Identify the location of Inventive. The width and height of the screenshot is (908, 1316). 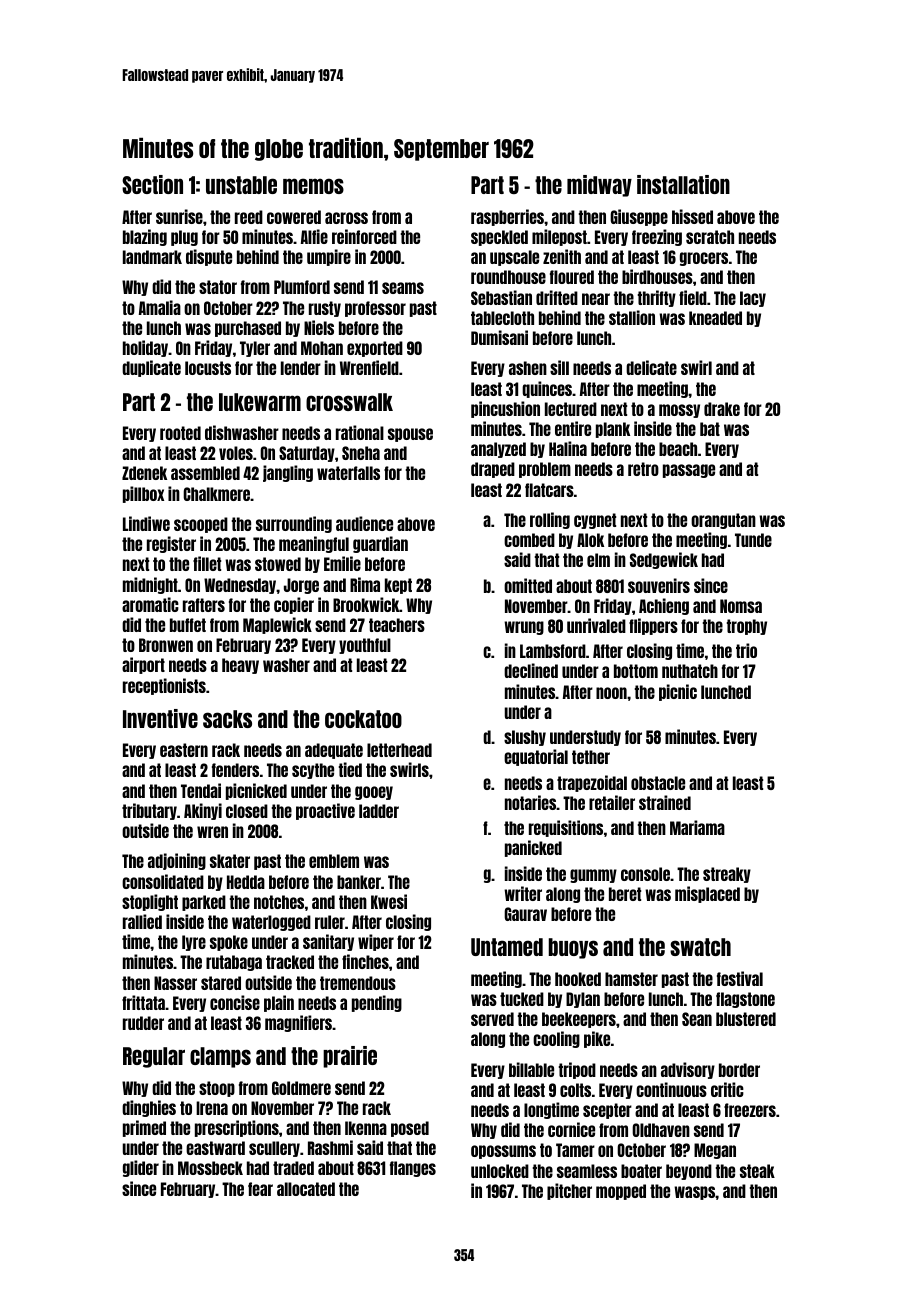
(160, 718).
